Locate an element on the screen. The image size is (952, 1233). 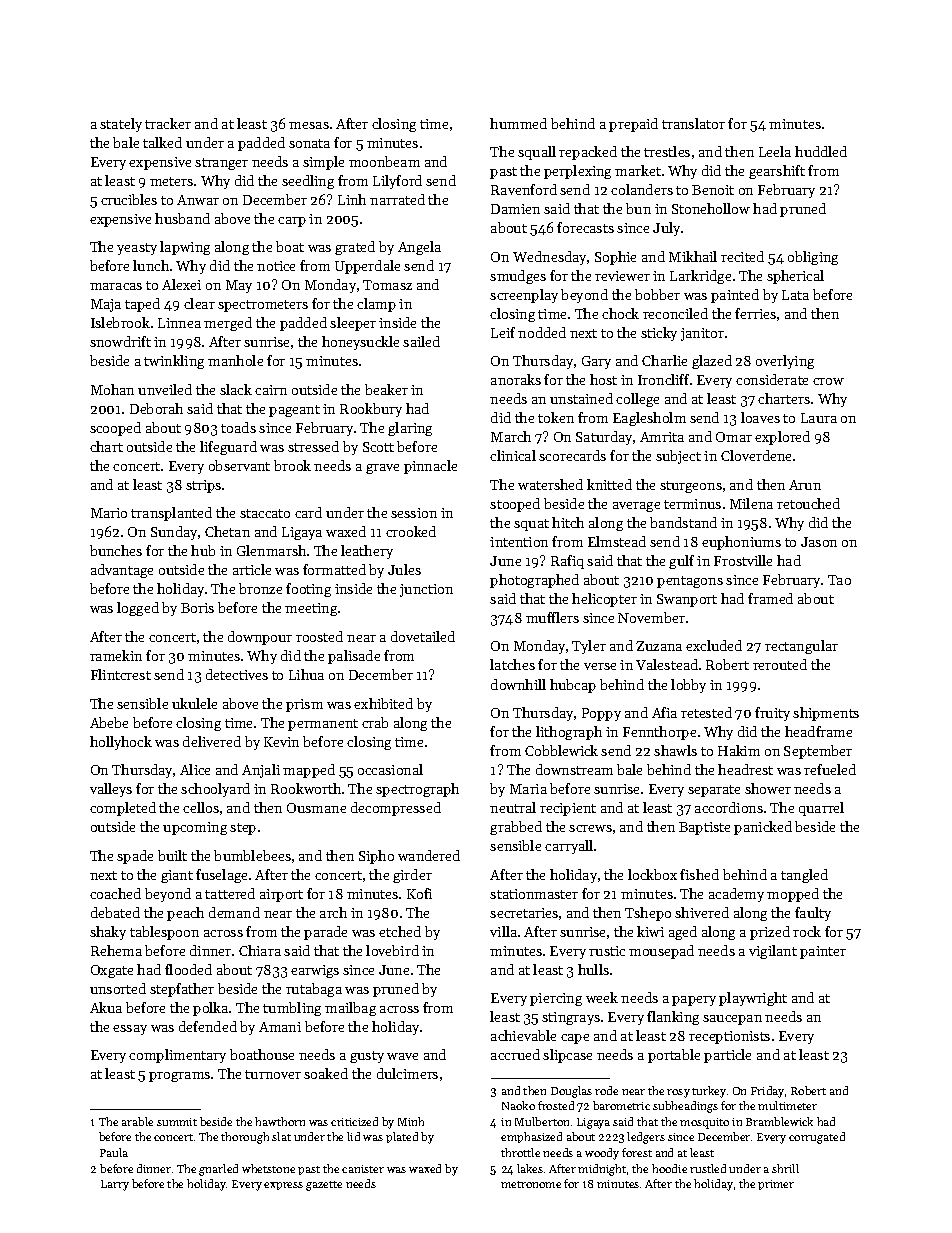
fruity is located at coordinates (772, 714).
